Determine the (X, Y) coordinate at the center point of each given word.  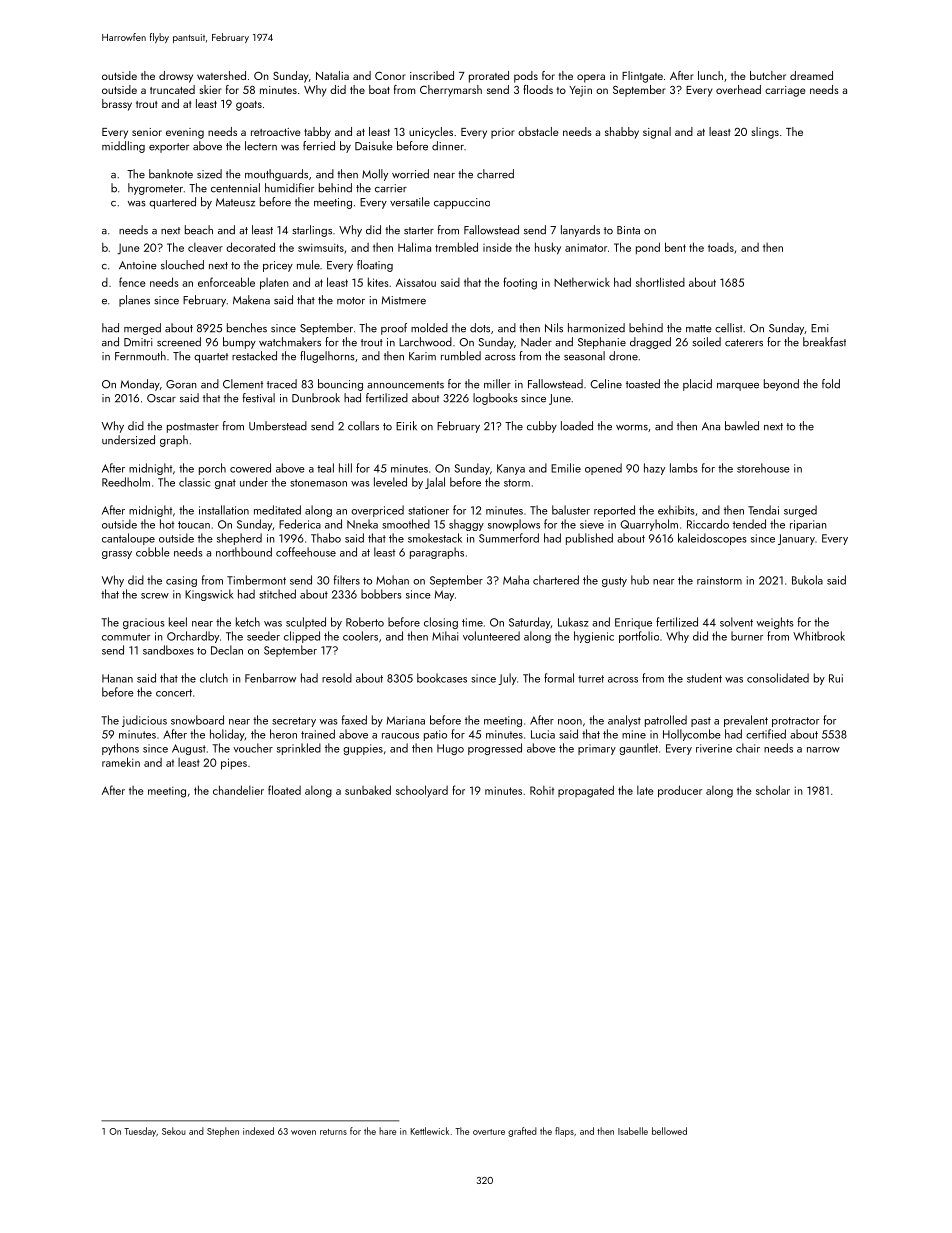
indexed (258, 1131)
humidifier (289, 188)
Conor (390, 75)
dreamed (811, 75)
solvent (736, 622)
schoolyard (422, 791)
